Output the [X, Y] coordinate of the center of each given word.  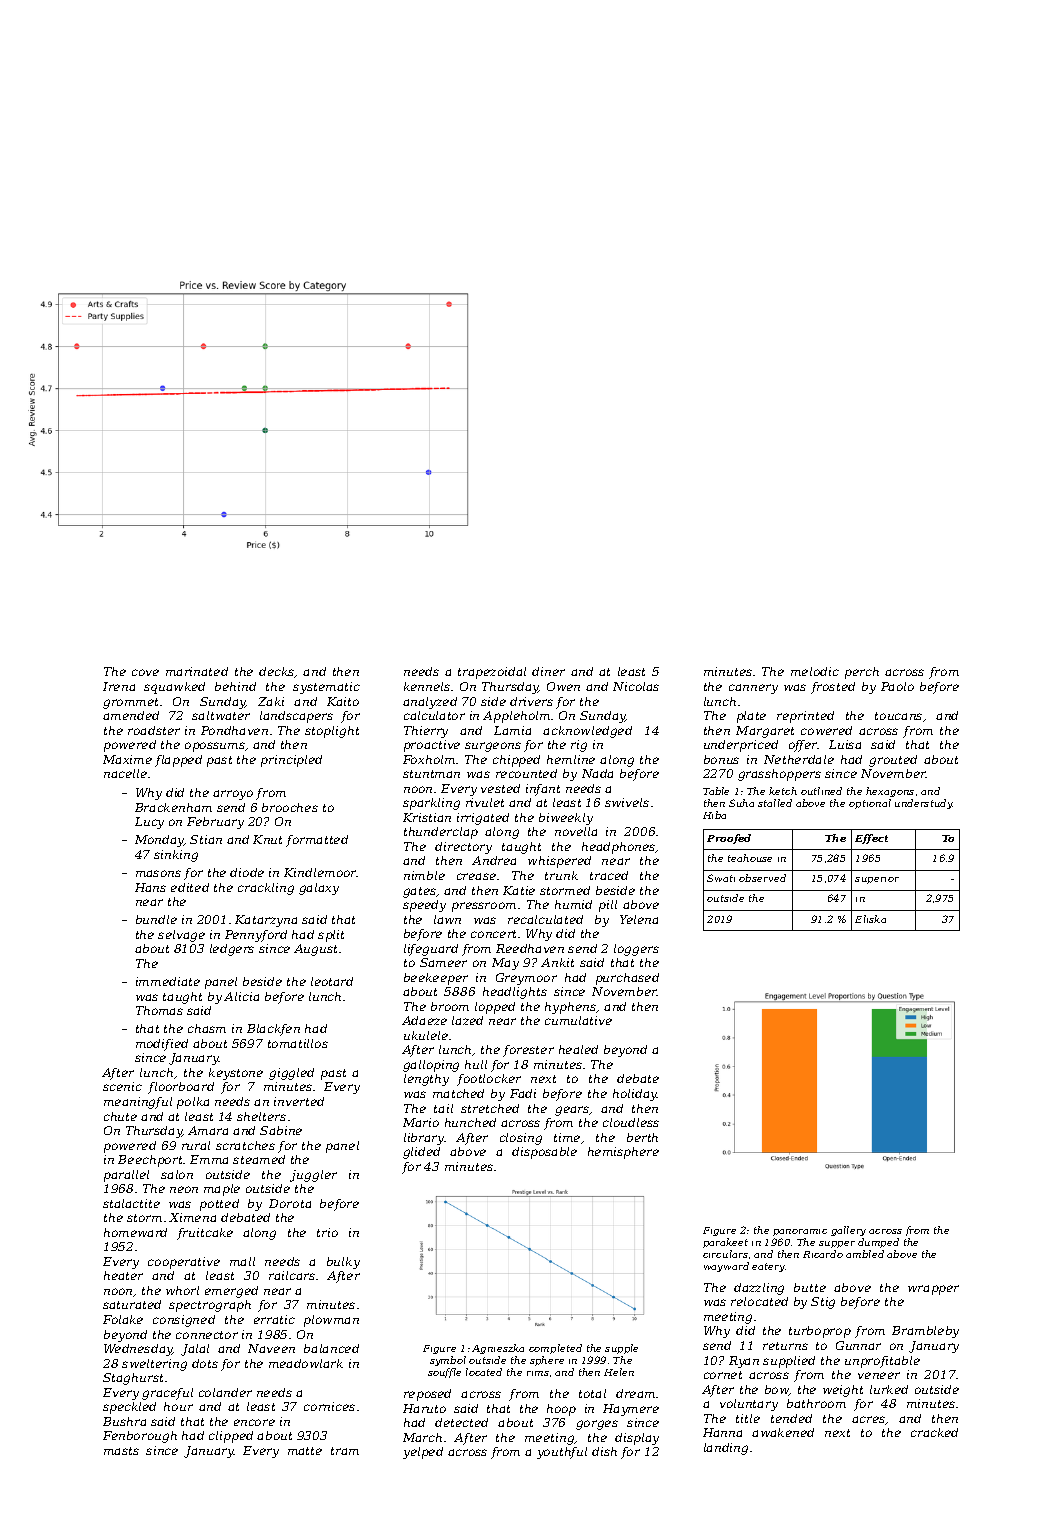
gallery [848, 1231]
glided [421, 1153]
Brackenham [173, 807]
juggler [313, 1176]
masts [121, 1451]
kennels [427, 686]
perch [862, 673]
